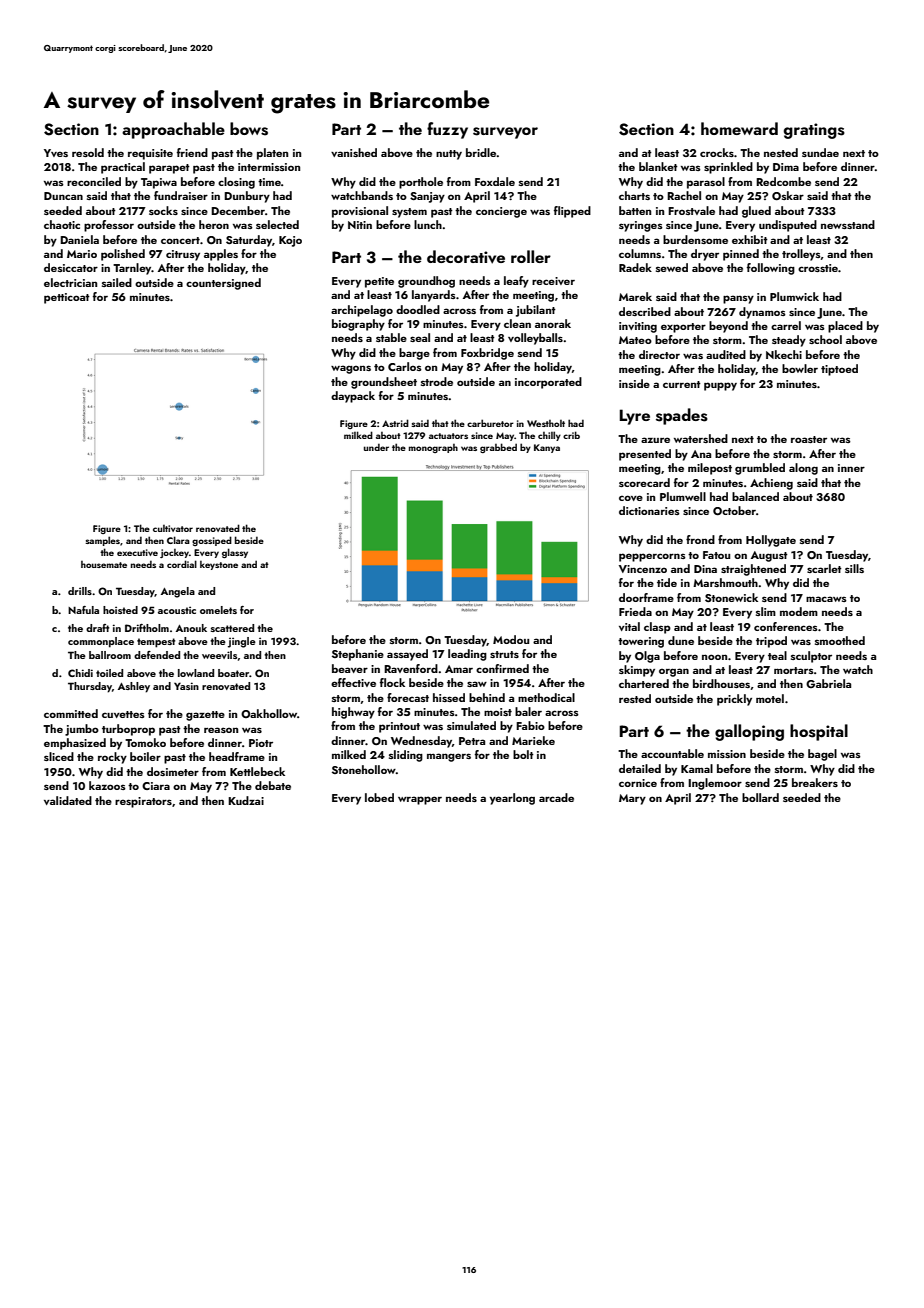 This document has width=924, height=1308. I want to click on lanyards, so click(434, 296).
